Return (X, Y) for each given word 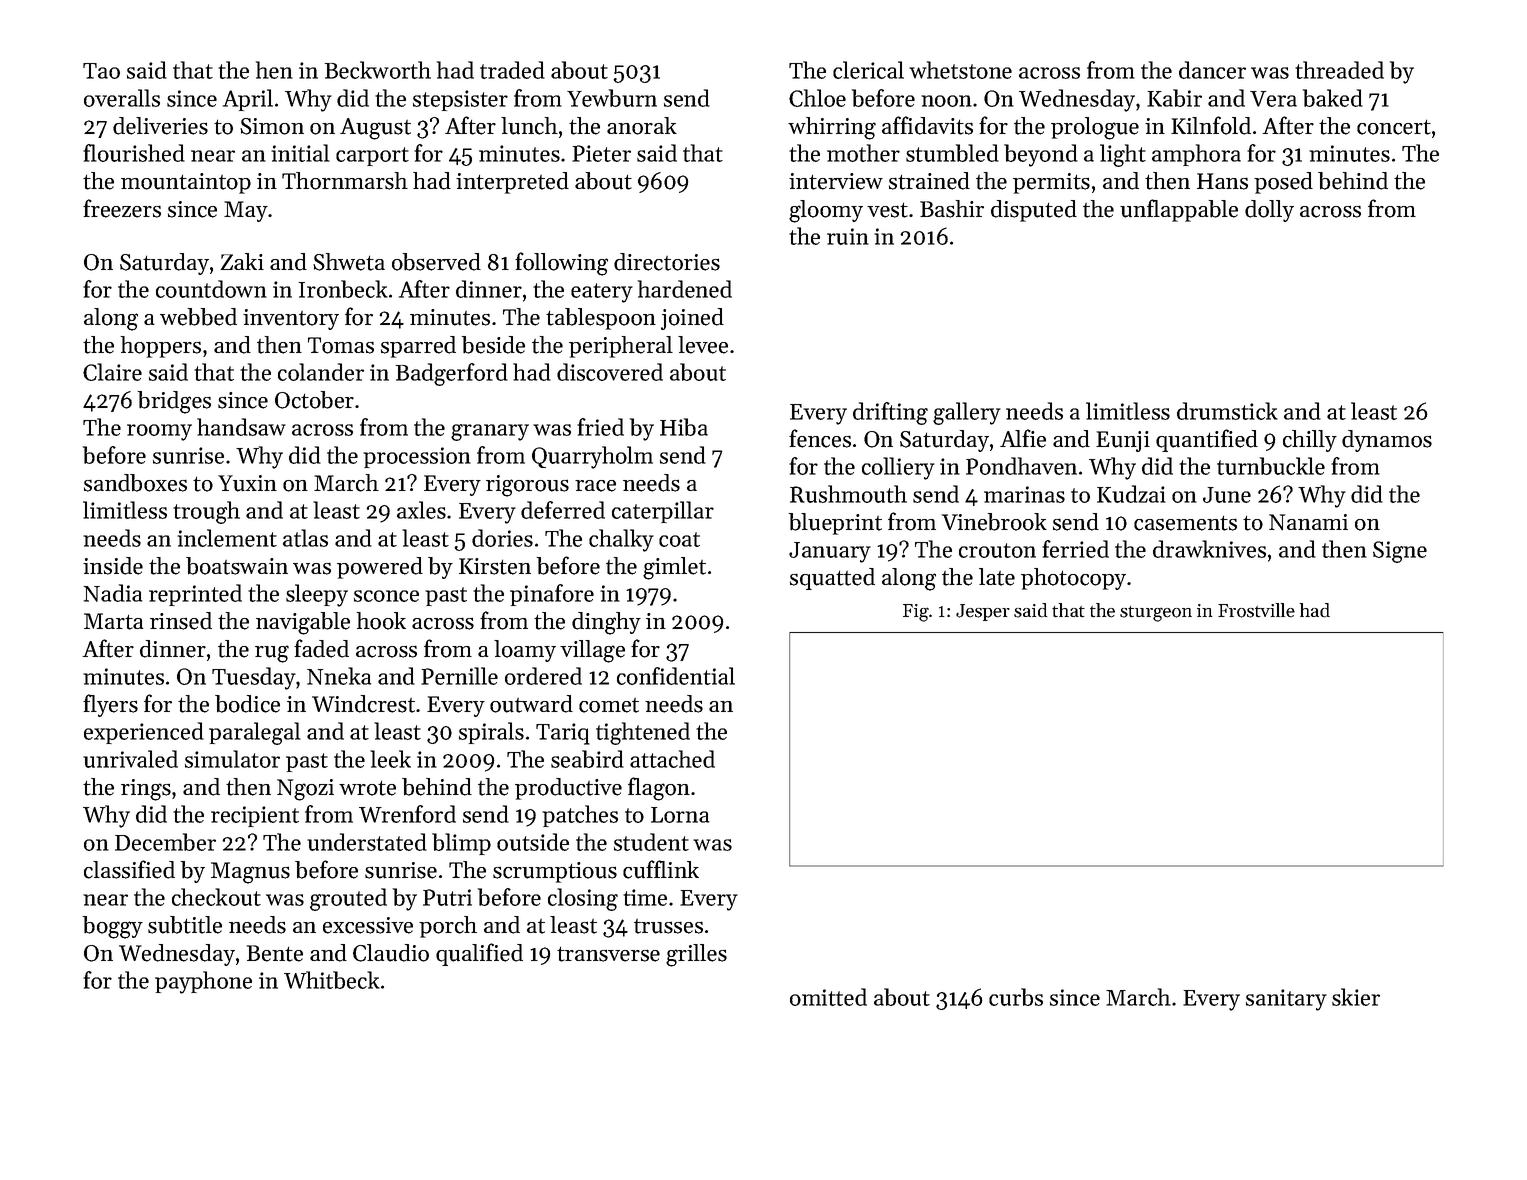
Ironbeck (343, 289)
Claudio (391, 953)
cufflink (661, 869)
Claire (112, 372)
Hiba (684, 427)
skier (1356, 997)
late (997, 577)
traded (512, 70)
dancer (1212, 70)
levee (703, 345)
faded (321, 648)
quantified (1207, 440)
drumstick (1227, 411)
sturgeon (1156, 614)
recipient (255, 816)
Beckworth (378, 70)
